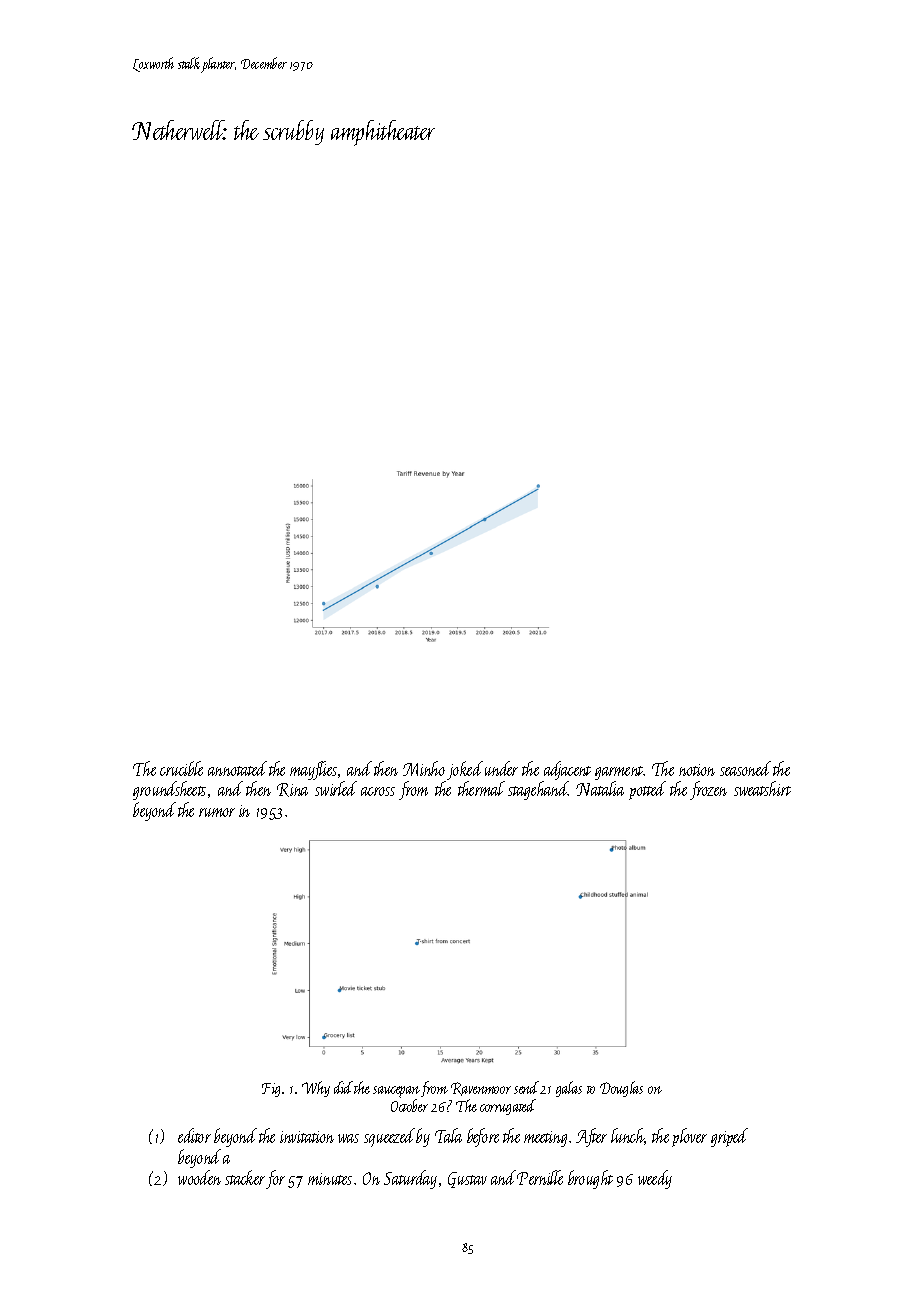  Describe the element at coordinates (217, 812) in the screenshot. I see `rumor` at that location.
